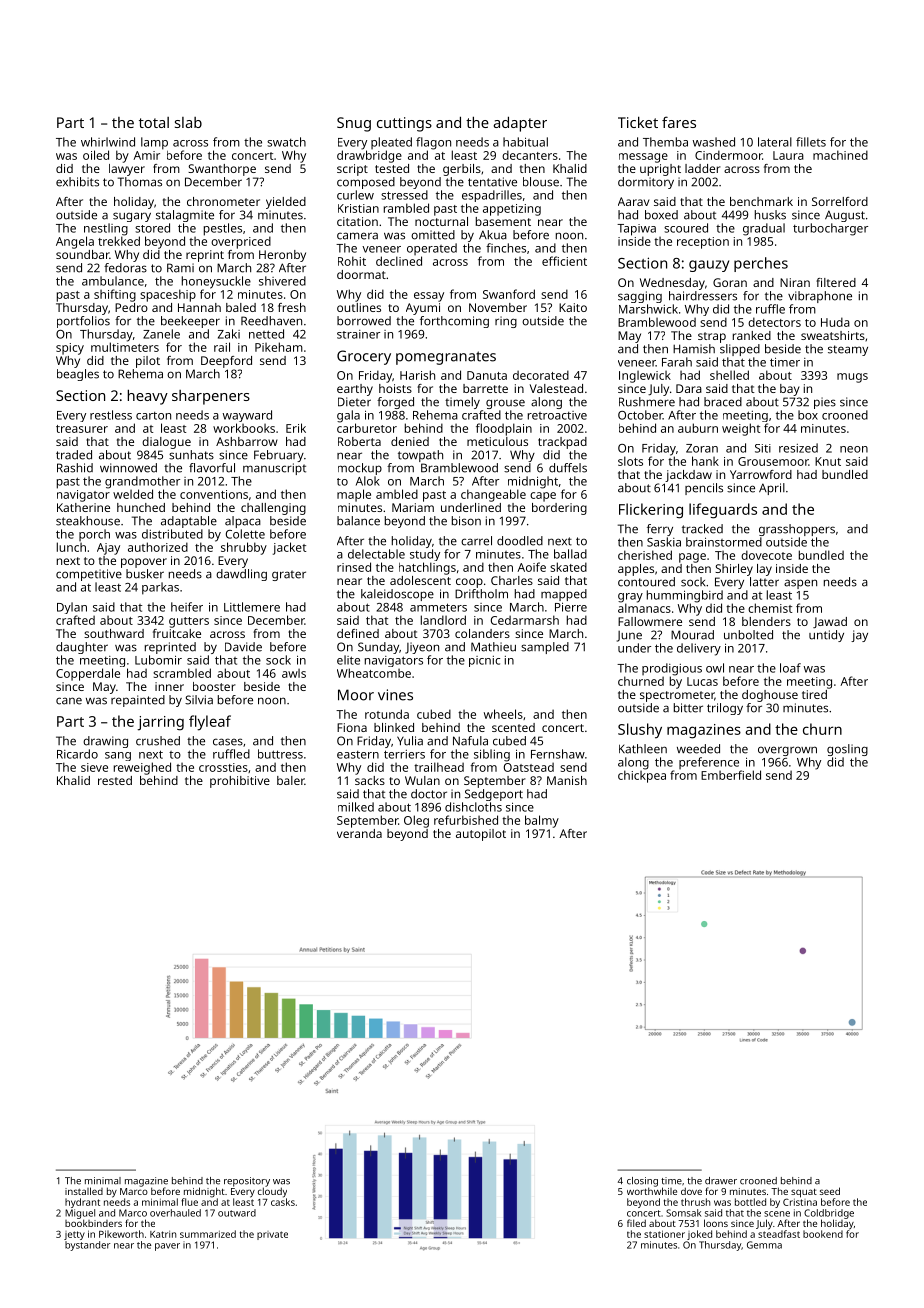 This image has width=924, height=1308. I want to click on Snug, so click(354, 124).
